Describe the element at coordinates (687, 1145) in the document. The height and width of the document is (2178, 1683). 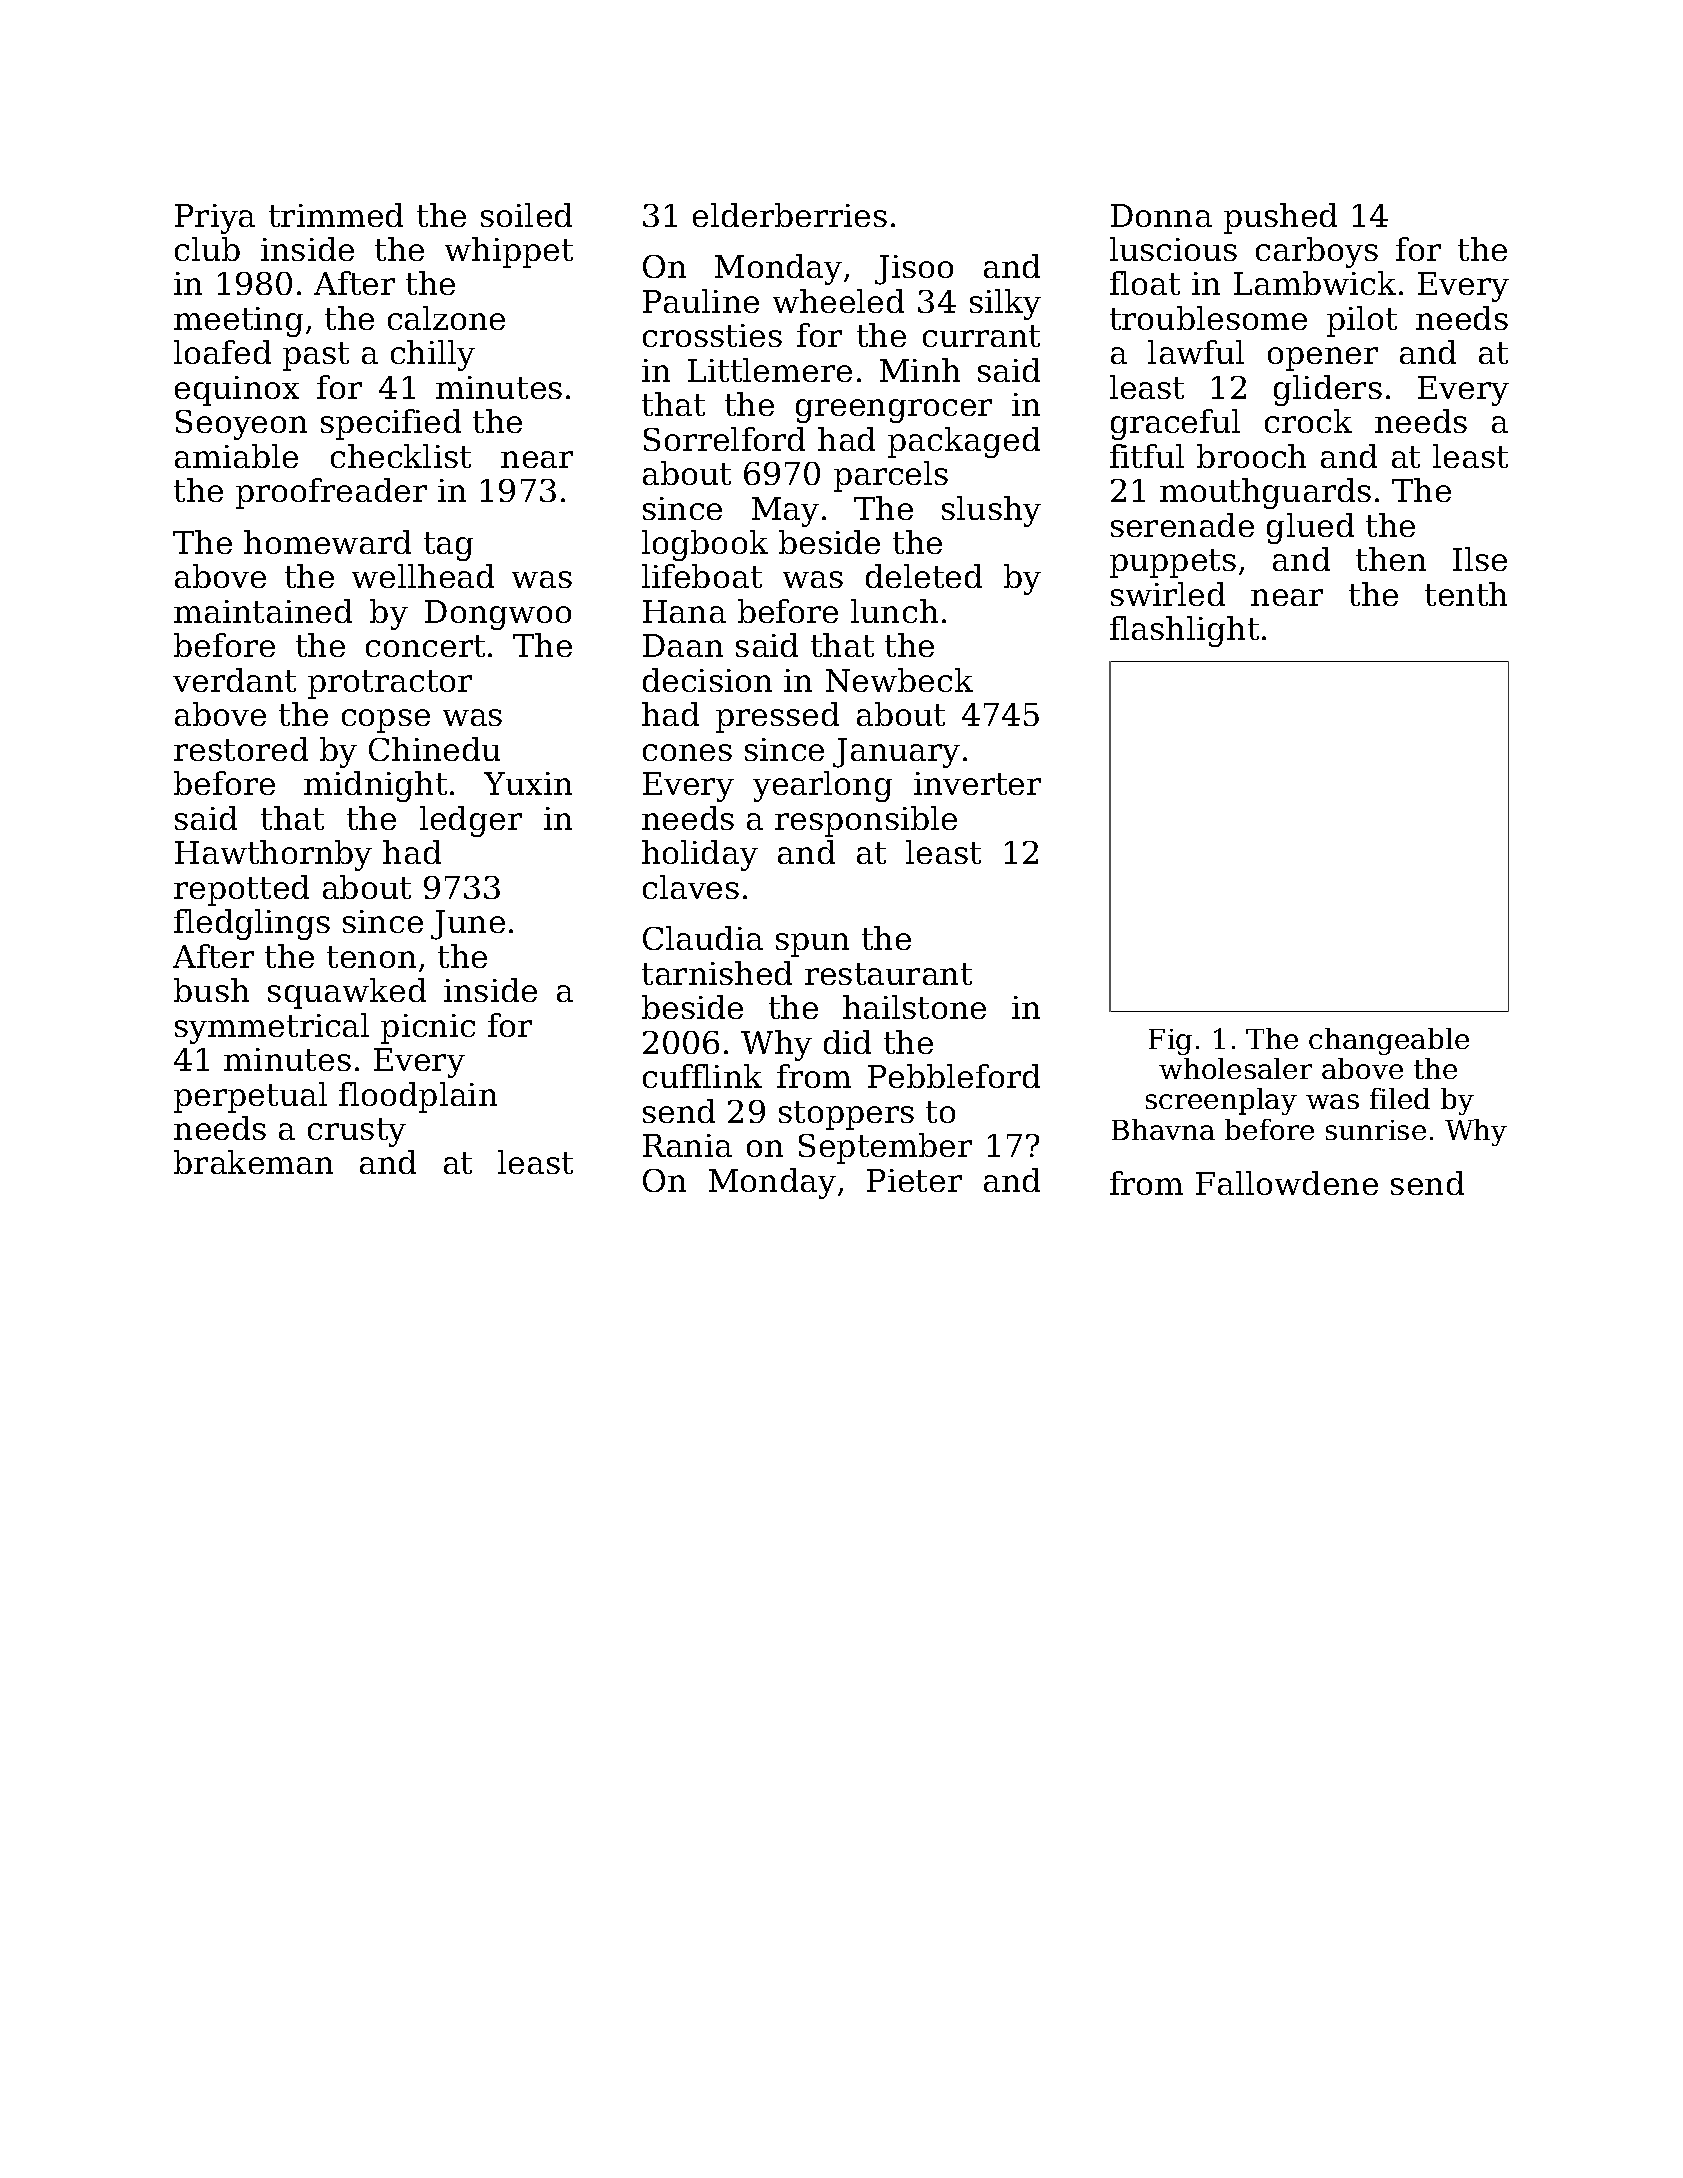
I see `Rania` at that location.
